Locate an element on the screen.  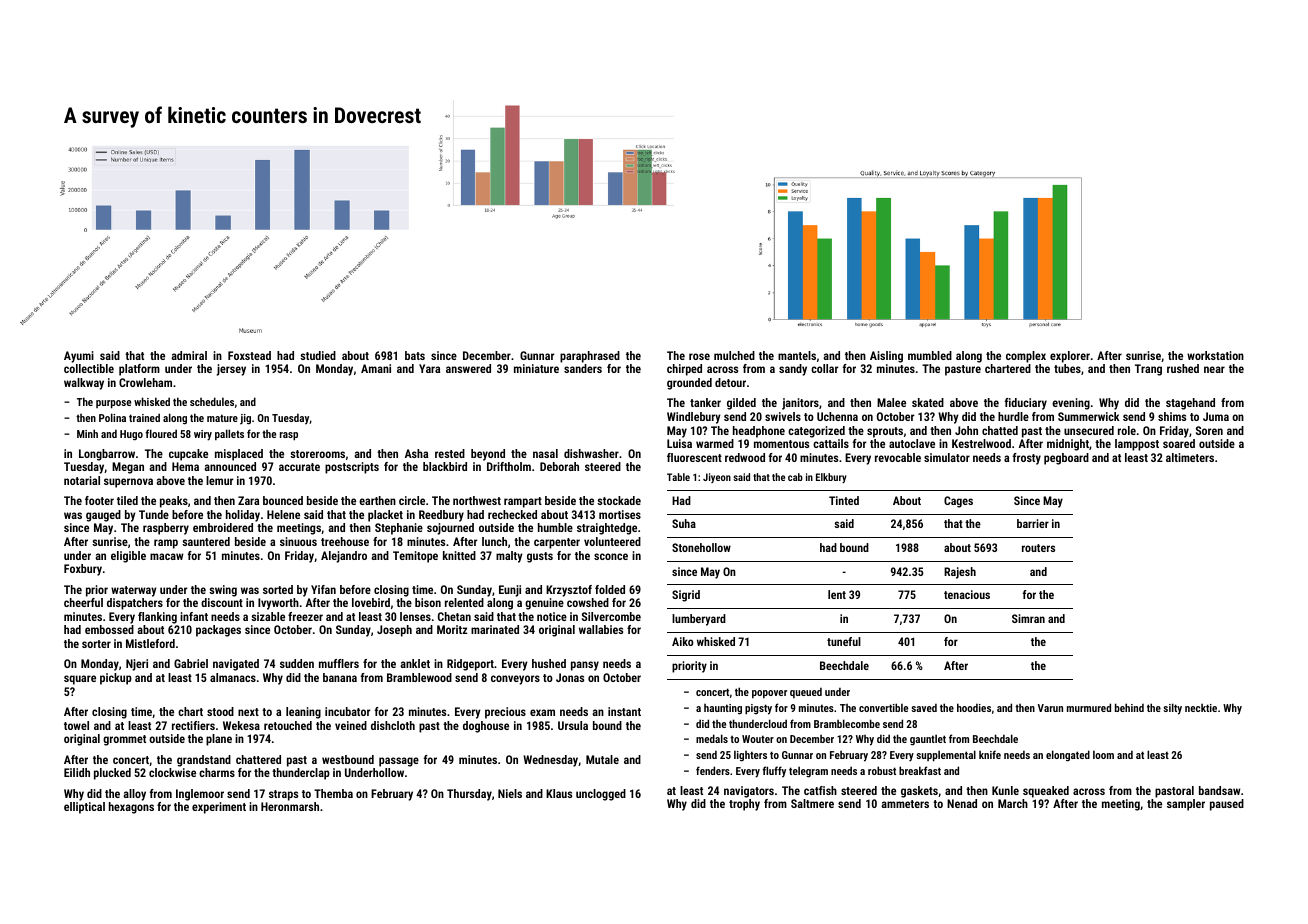
answered is located at coordinates (468, 368).
